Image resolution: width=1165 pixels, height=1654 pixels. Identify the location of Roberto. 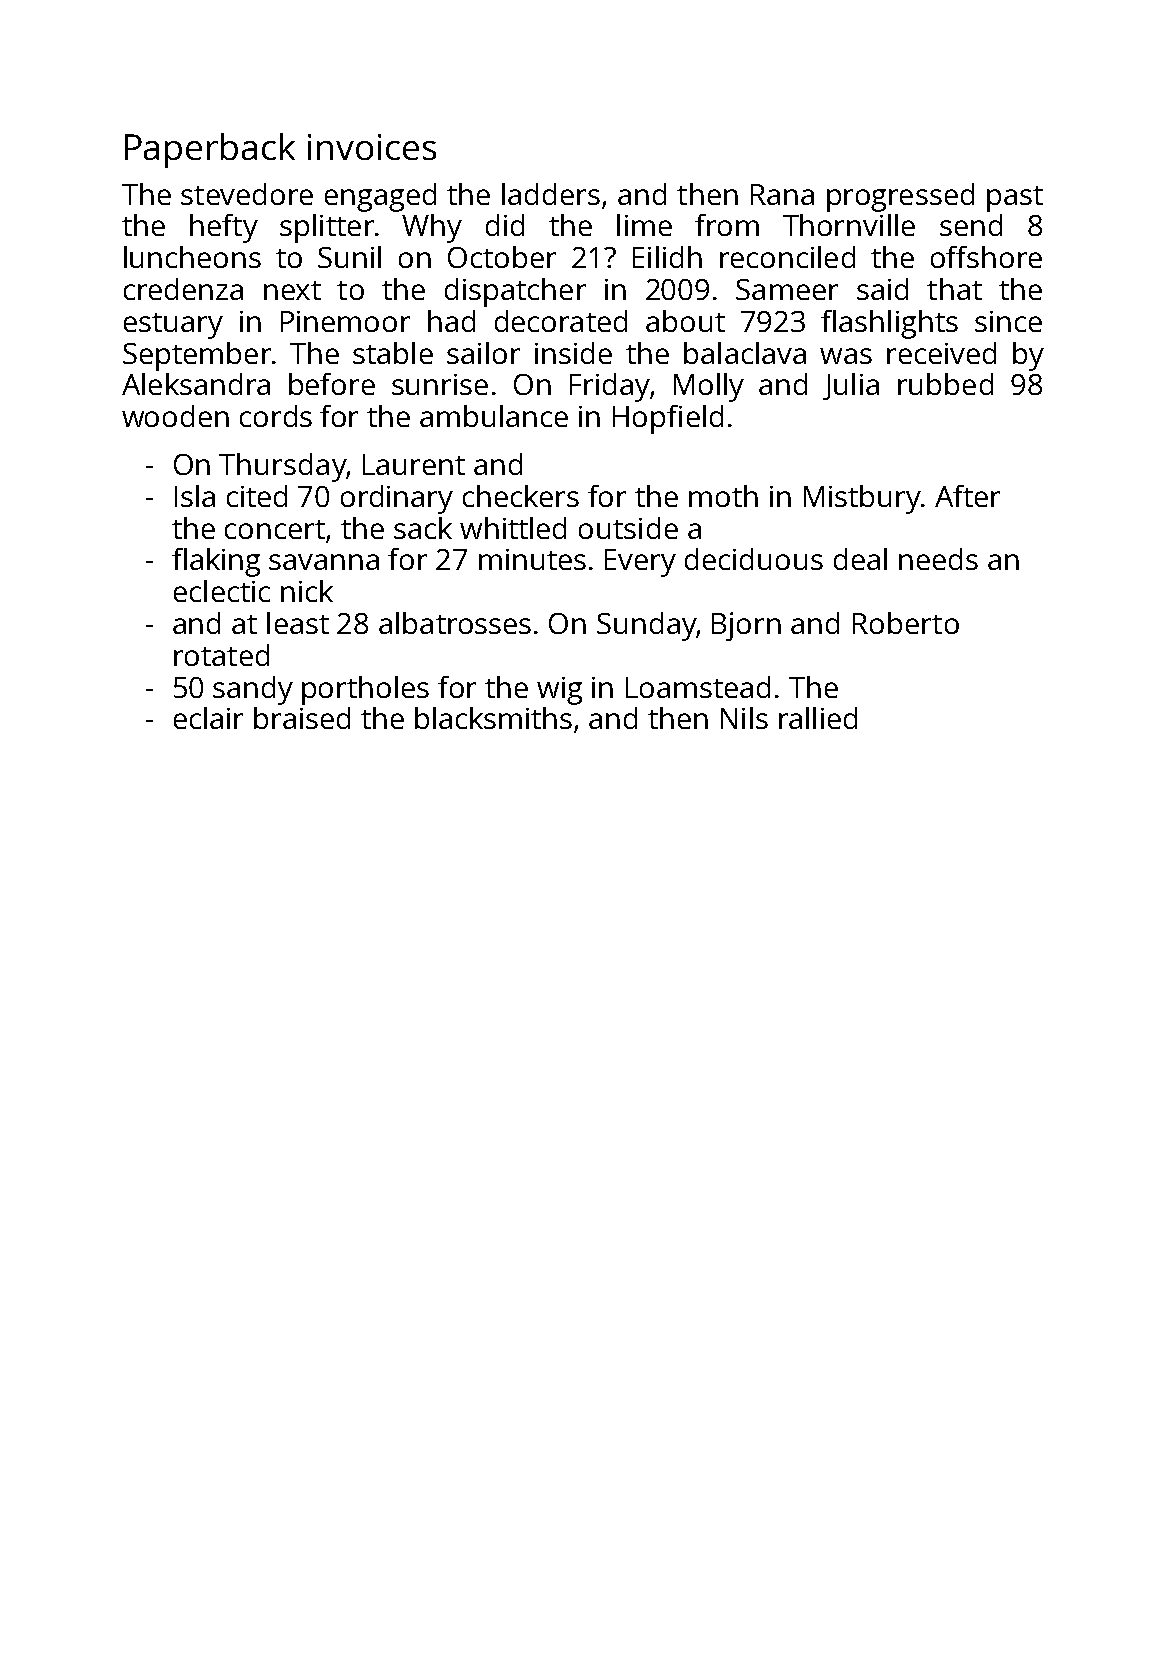
(906, 623).
